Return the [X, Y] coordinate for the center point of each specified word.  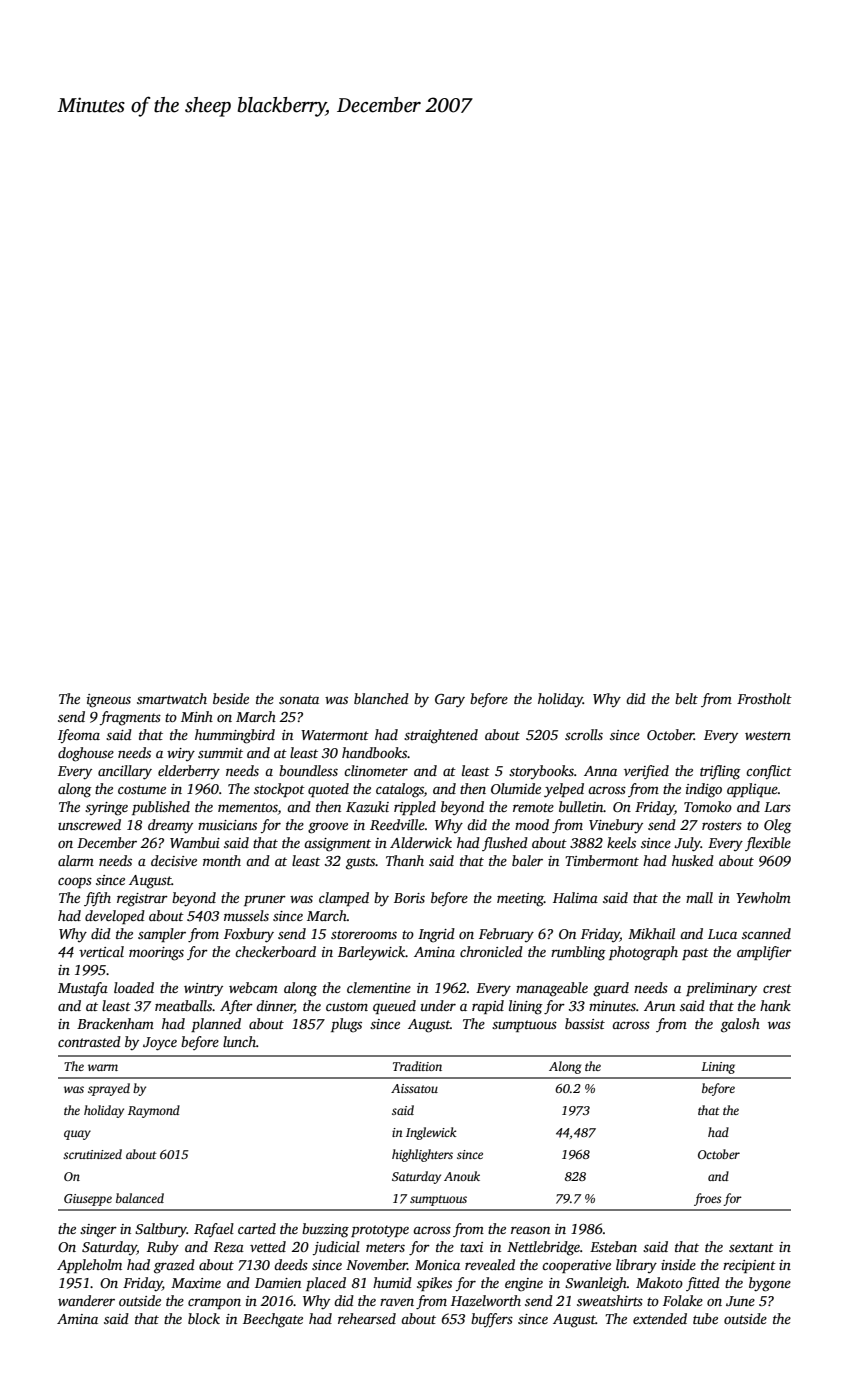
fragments [130, 718]
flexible [768, 844]
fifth [97, 899]
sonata [299, 699]
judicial [336, 1248]
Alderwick [421, 842]
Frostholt [764, 698]
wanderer [86, 1300]
